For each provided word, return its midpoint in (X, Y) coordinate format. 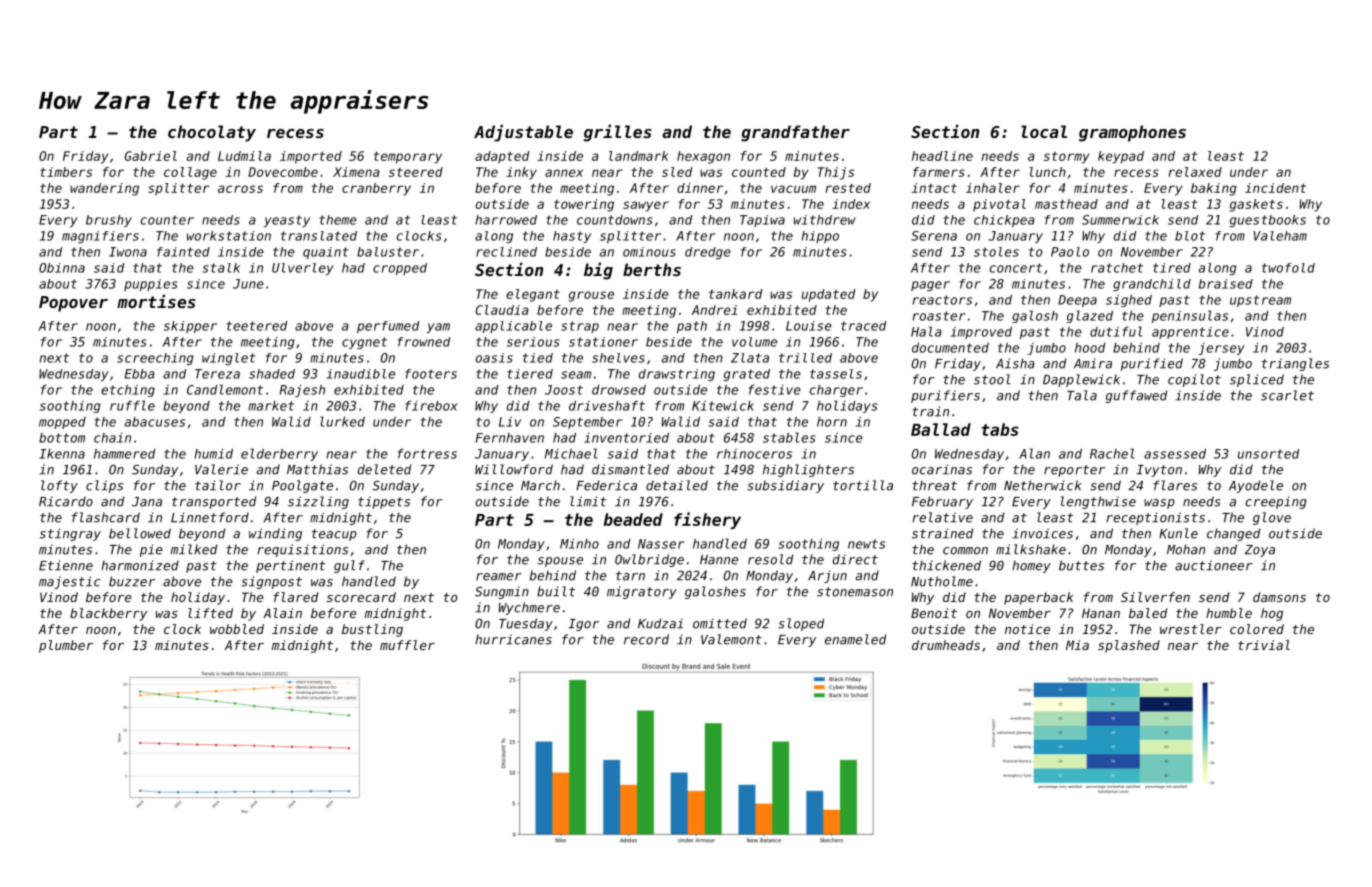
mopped (62, 423)
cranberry (376, 189)
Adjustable (523, 133)
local (1044, 131)
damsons (1279, 597)
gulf (349, 566)
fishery (707, 520)
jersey (1221, 349)
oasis (494, 358)
